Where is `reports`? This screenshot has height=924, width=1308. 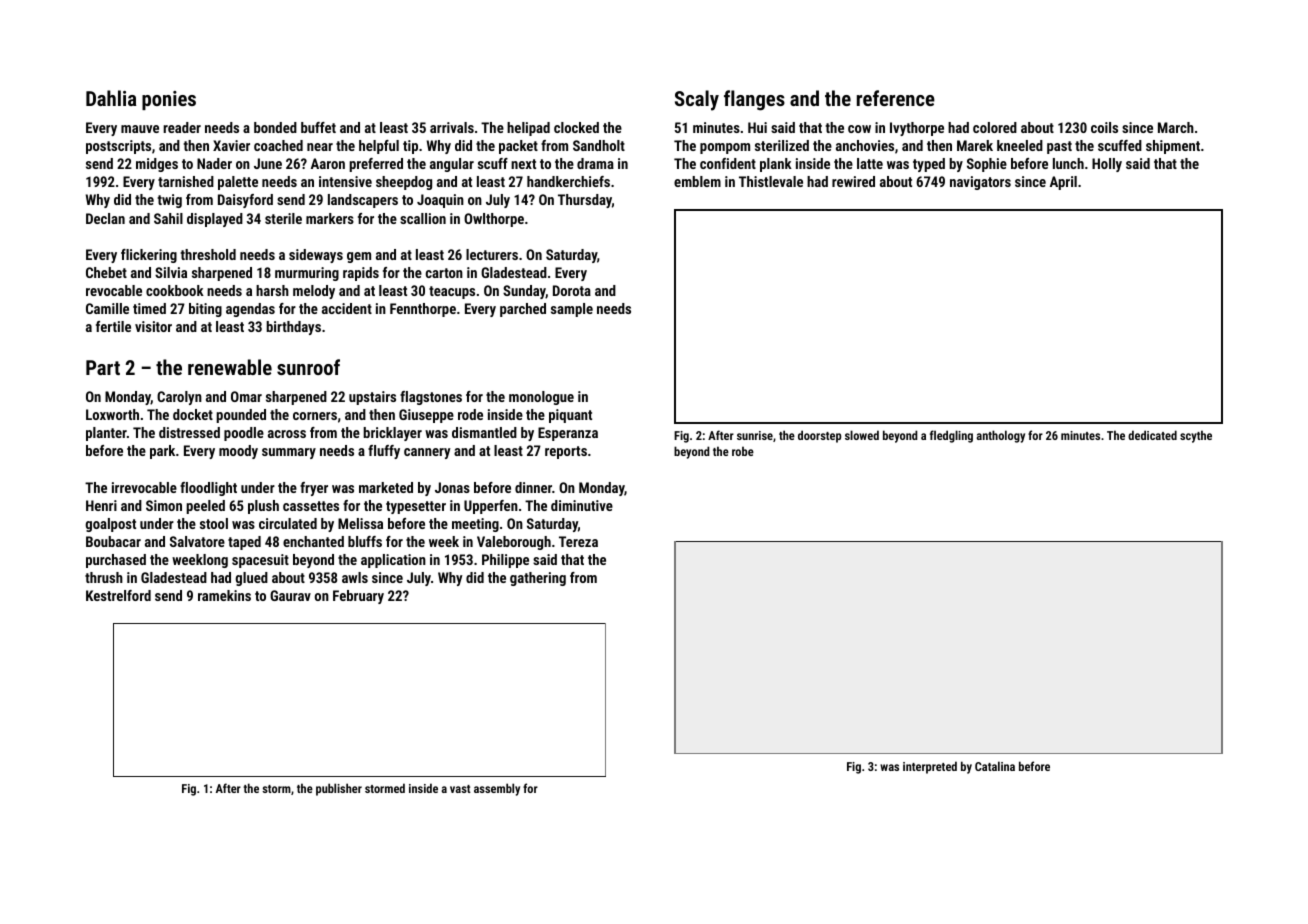 reports is located at coordinates (566, 452).
